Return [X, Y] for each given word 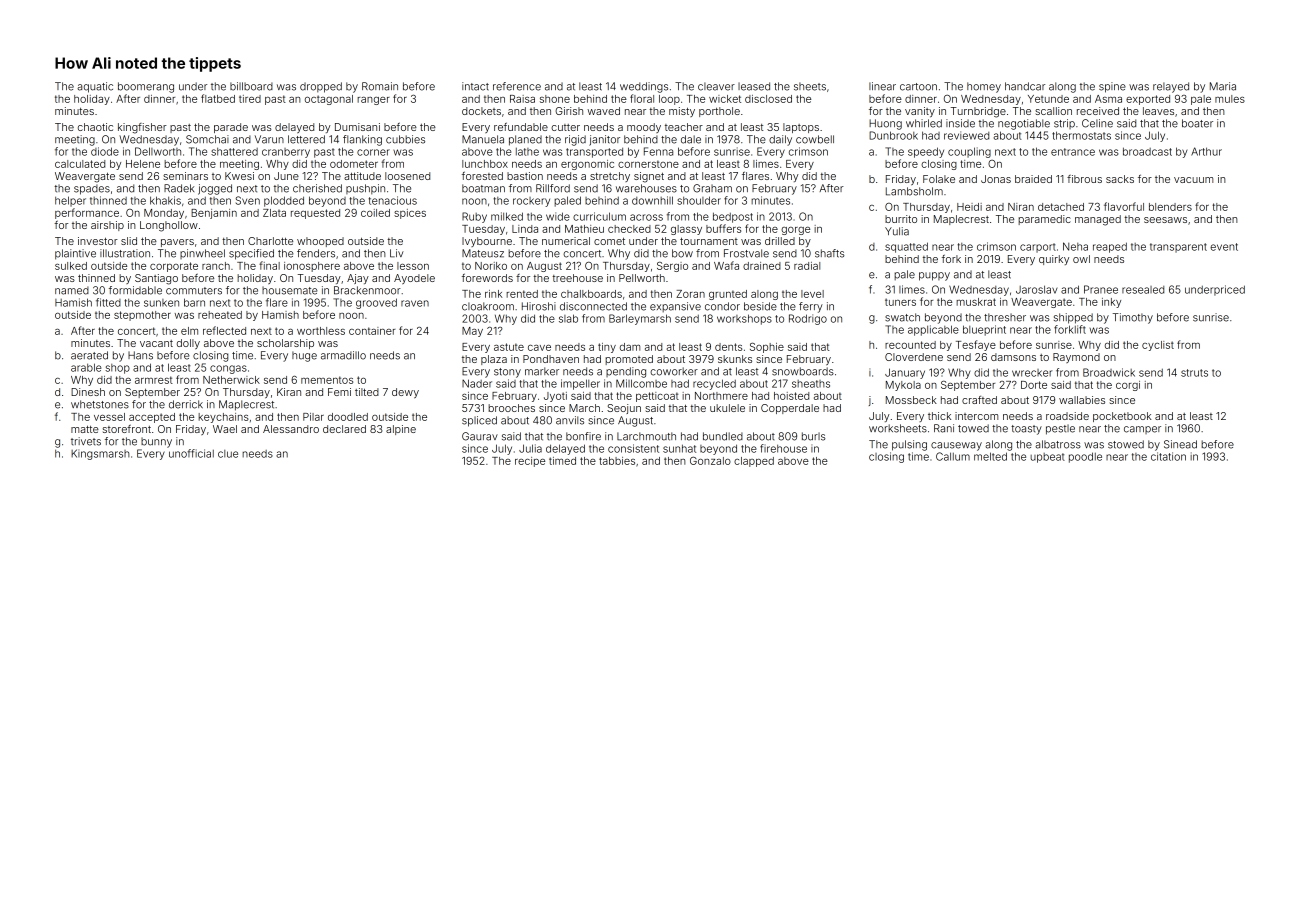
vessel [109, 417]
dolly [188, 344]
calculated [80, 164]
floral [642, 98]
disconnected [593, 306]
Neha [1075, 246]
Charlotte [270, 241]
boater [1197, 123]
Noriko [491, 266]
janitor [604, 140]
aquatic [95, 87]
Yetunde [1048, 99]
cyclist [1158, 346]
